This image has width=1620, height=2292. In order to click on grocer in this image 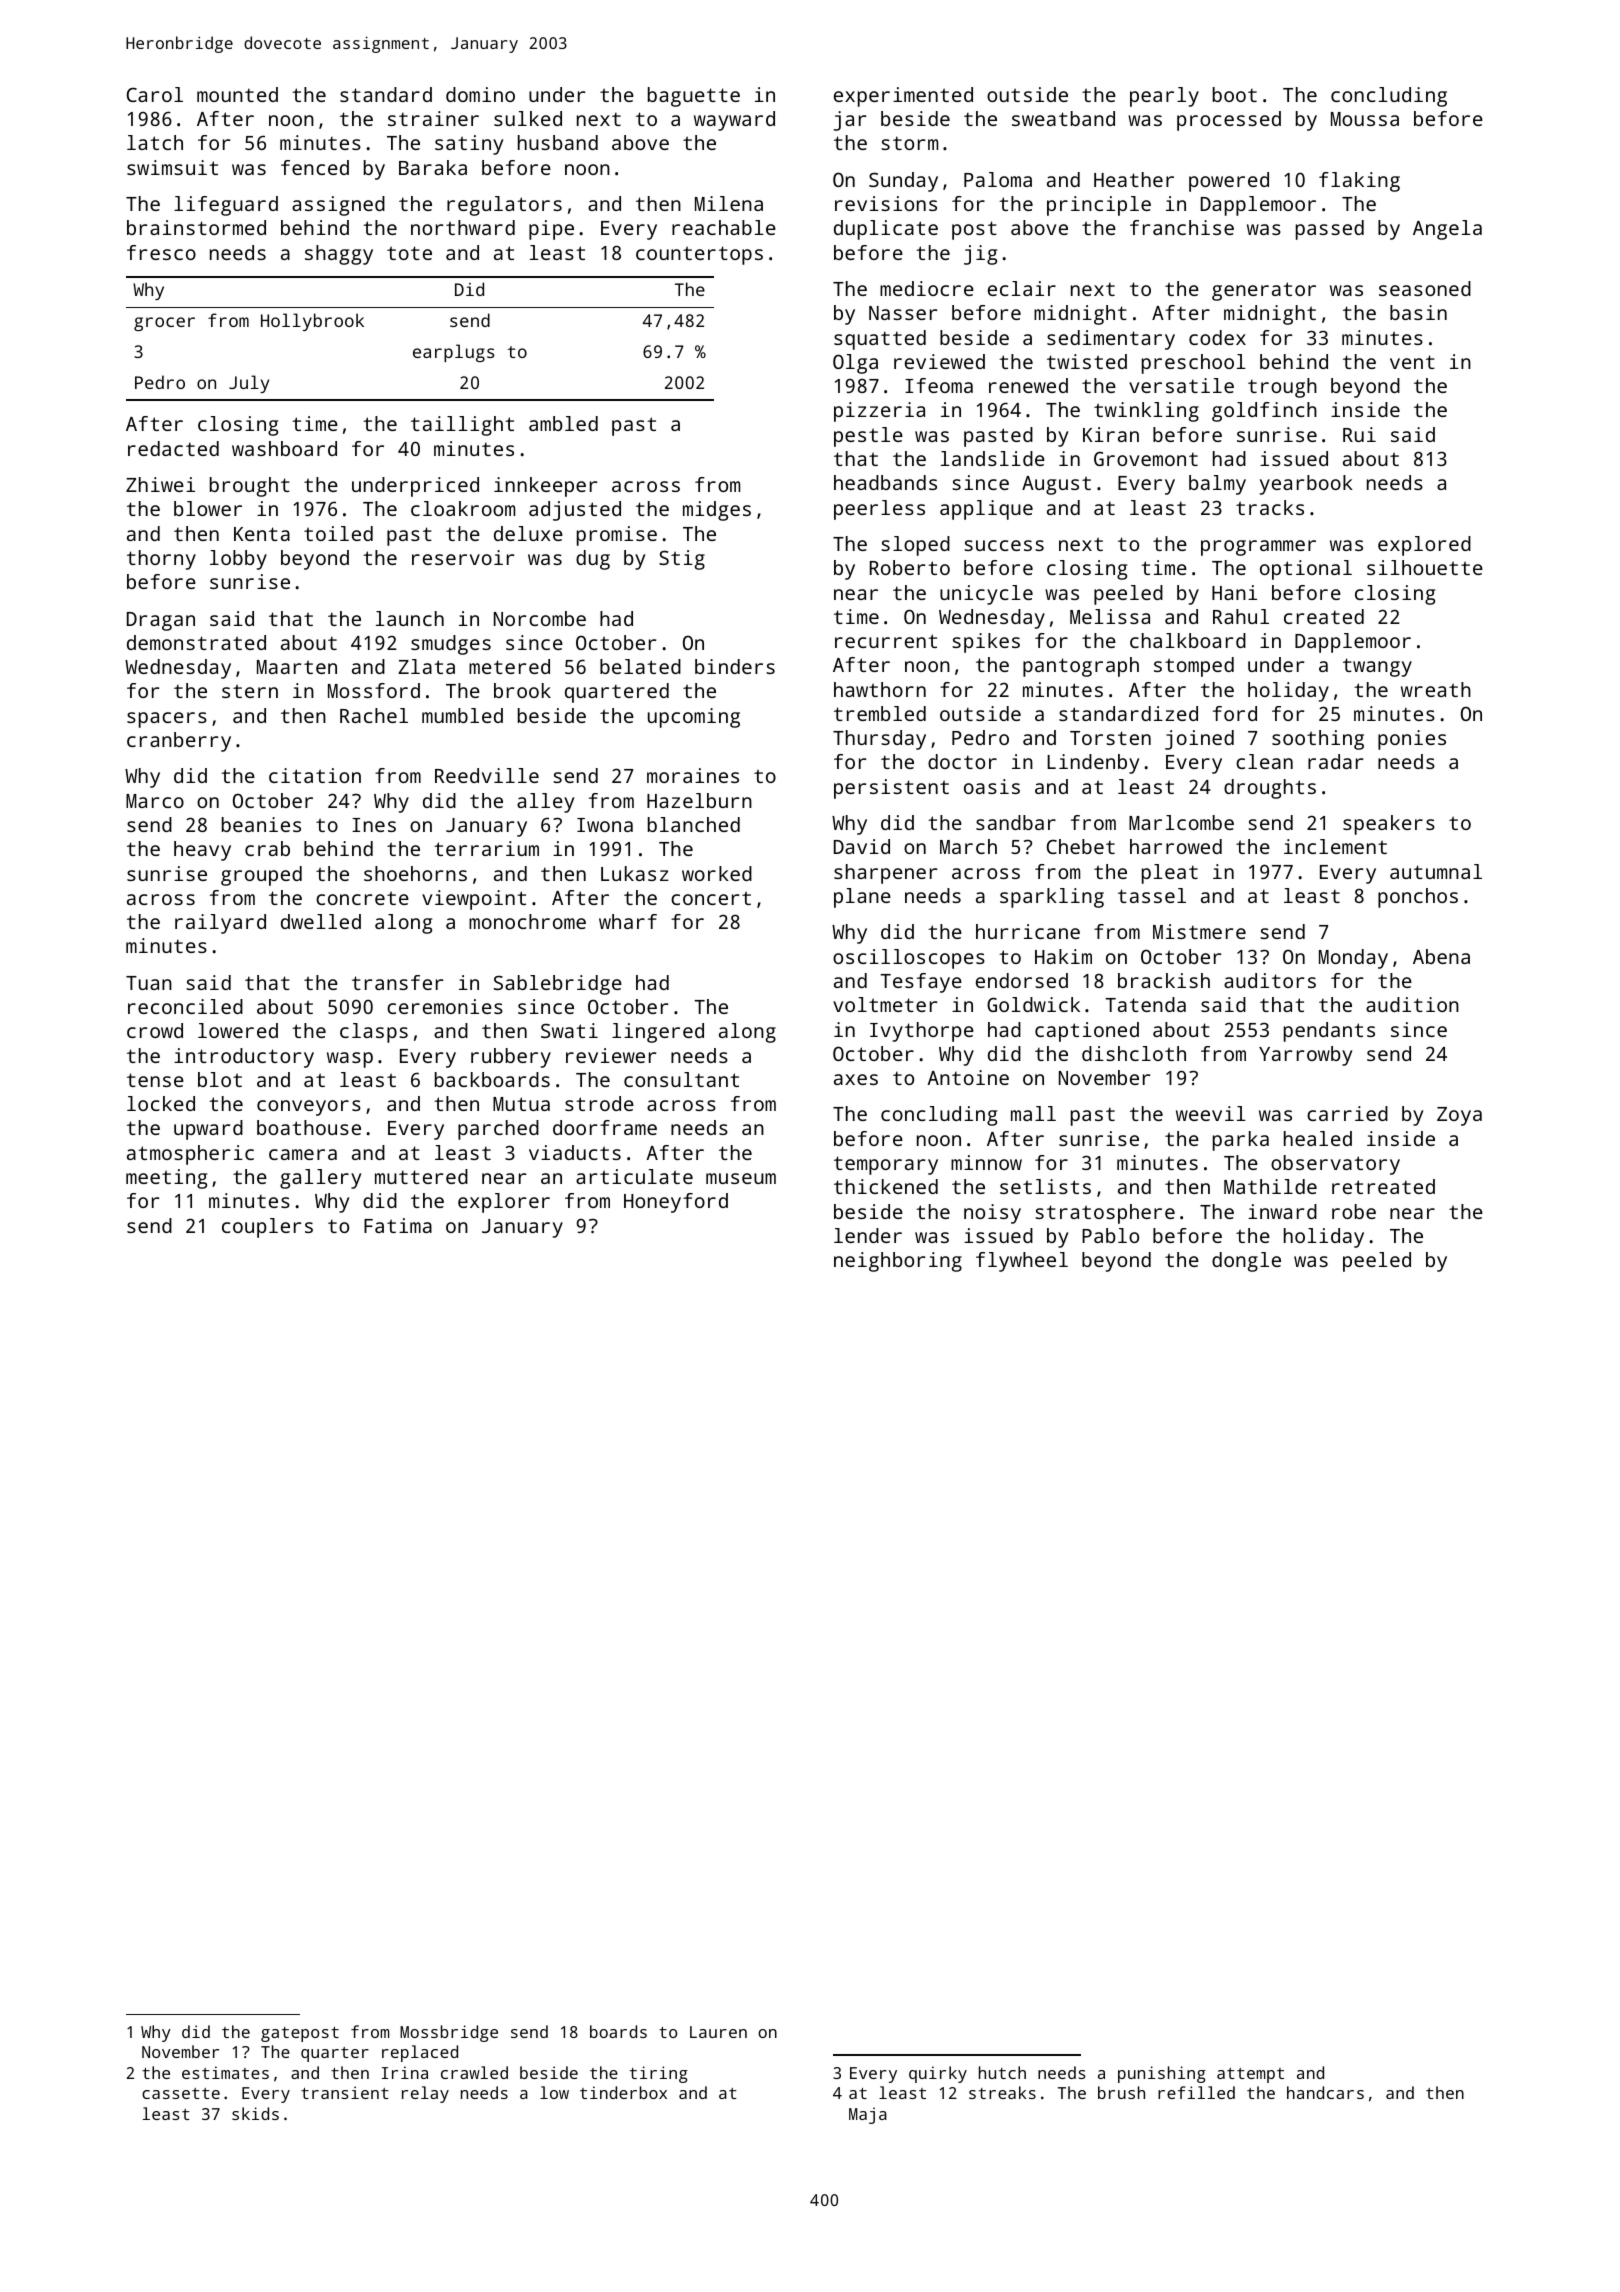, I will do `click(164, 324)`.
